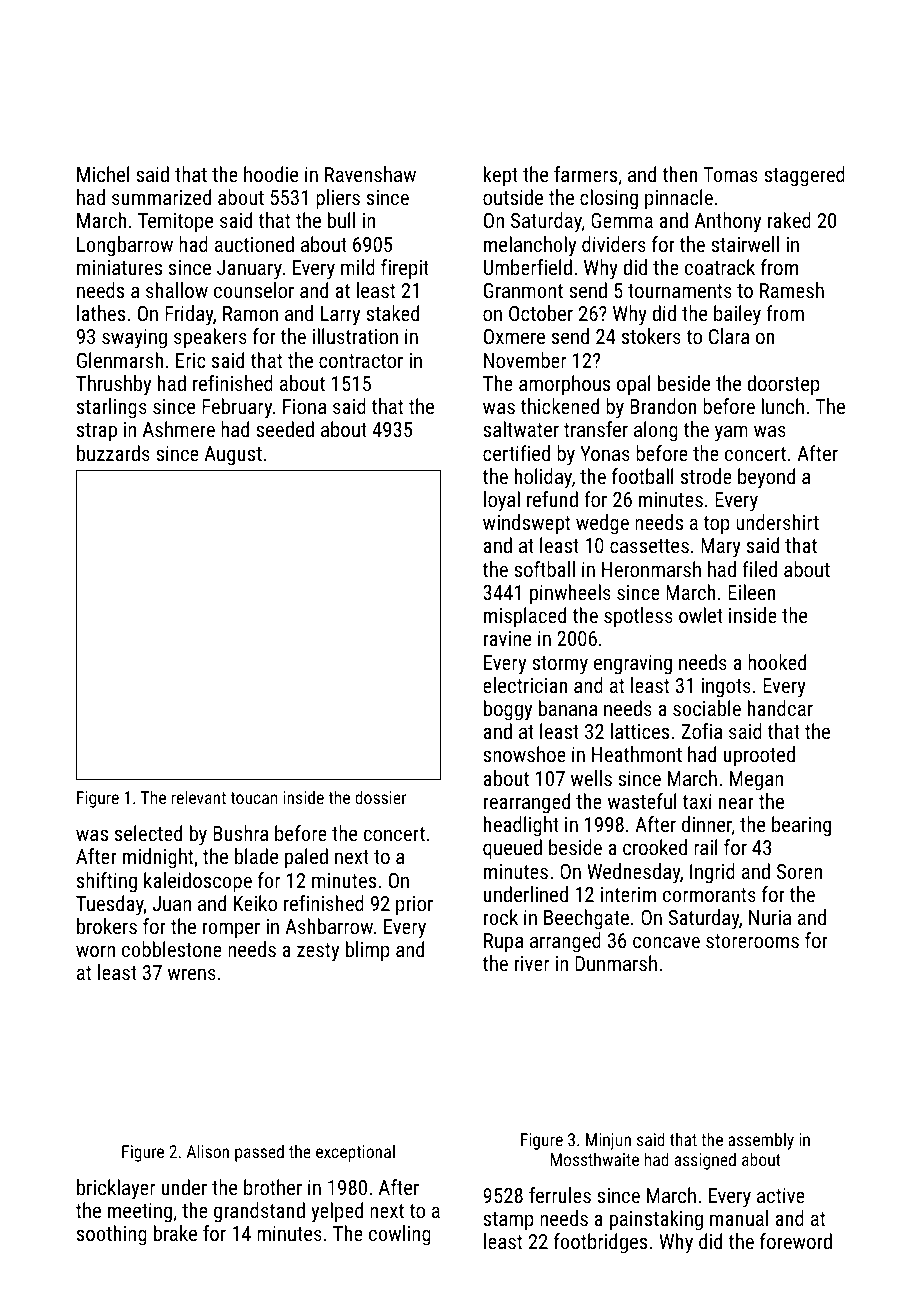  What do you see at coordinates (759, 756) in the screenshot?
I see `uprooted` at bounding box center [759, 756].
